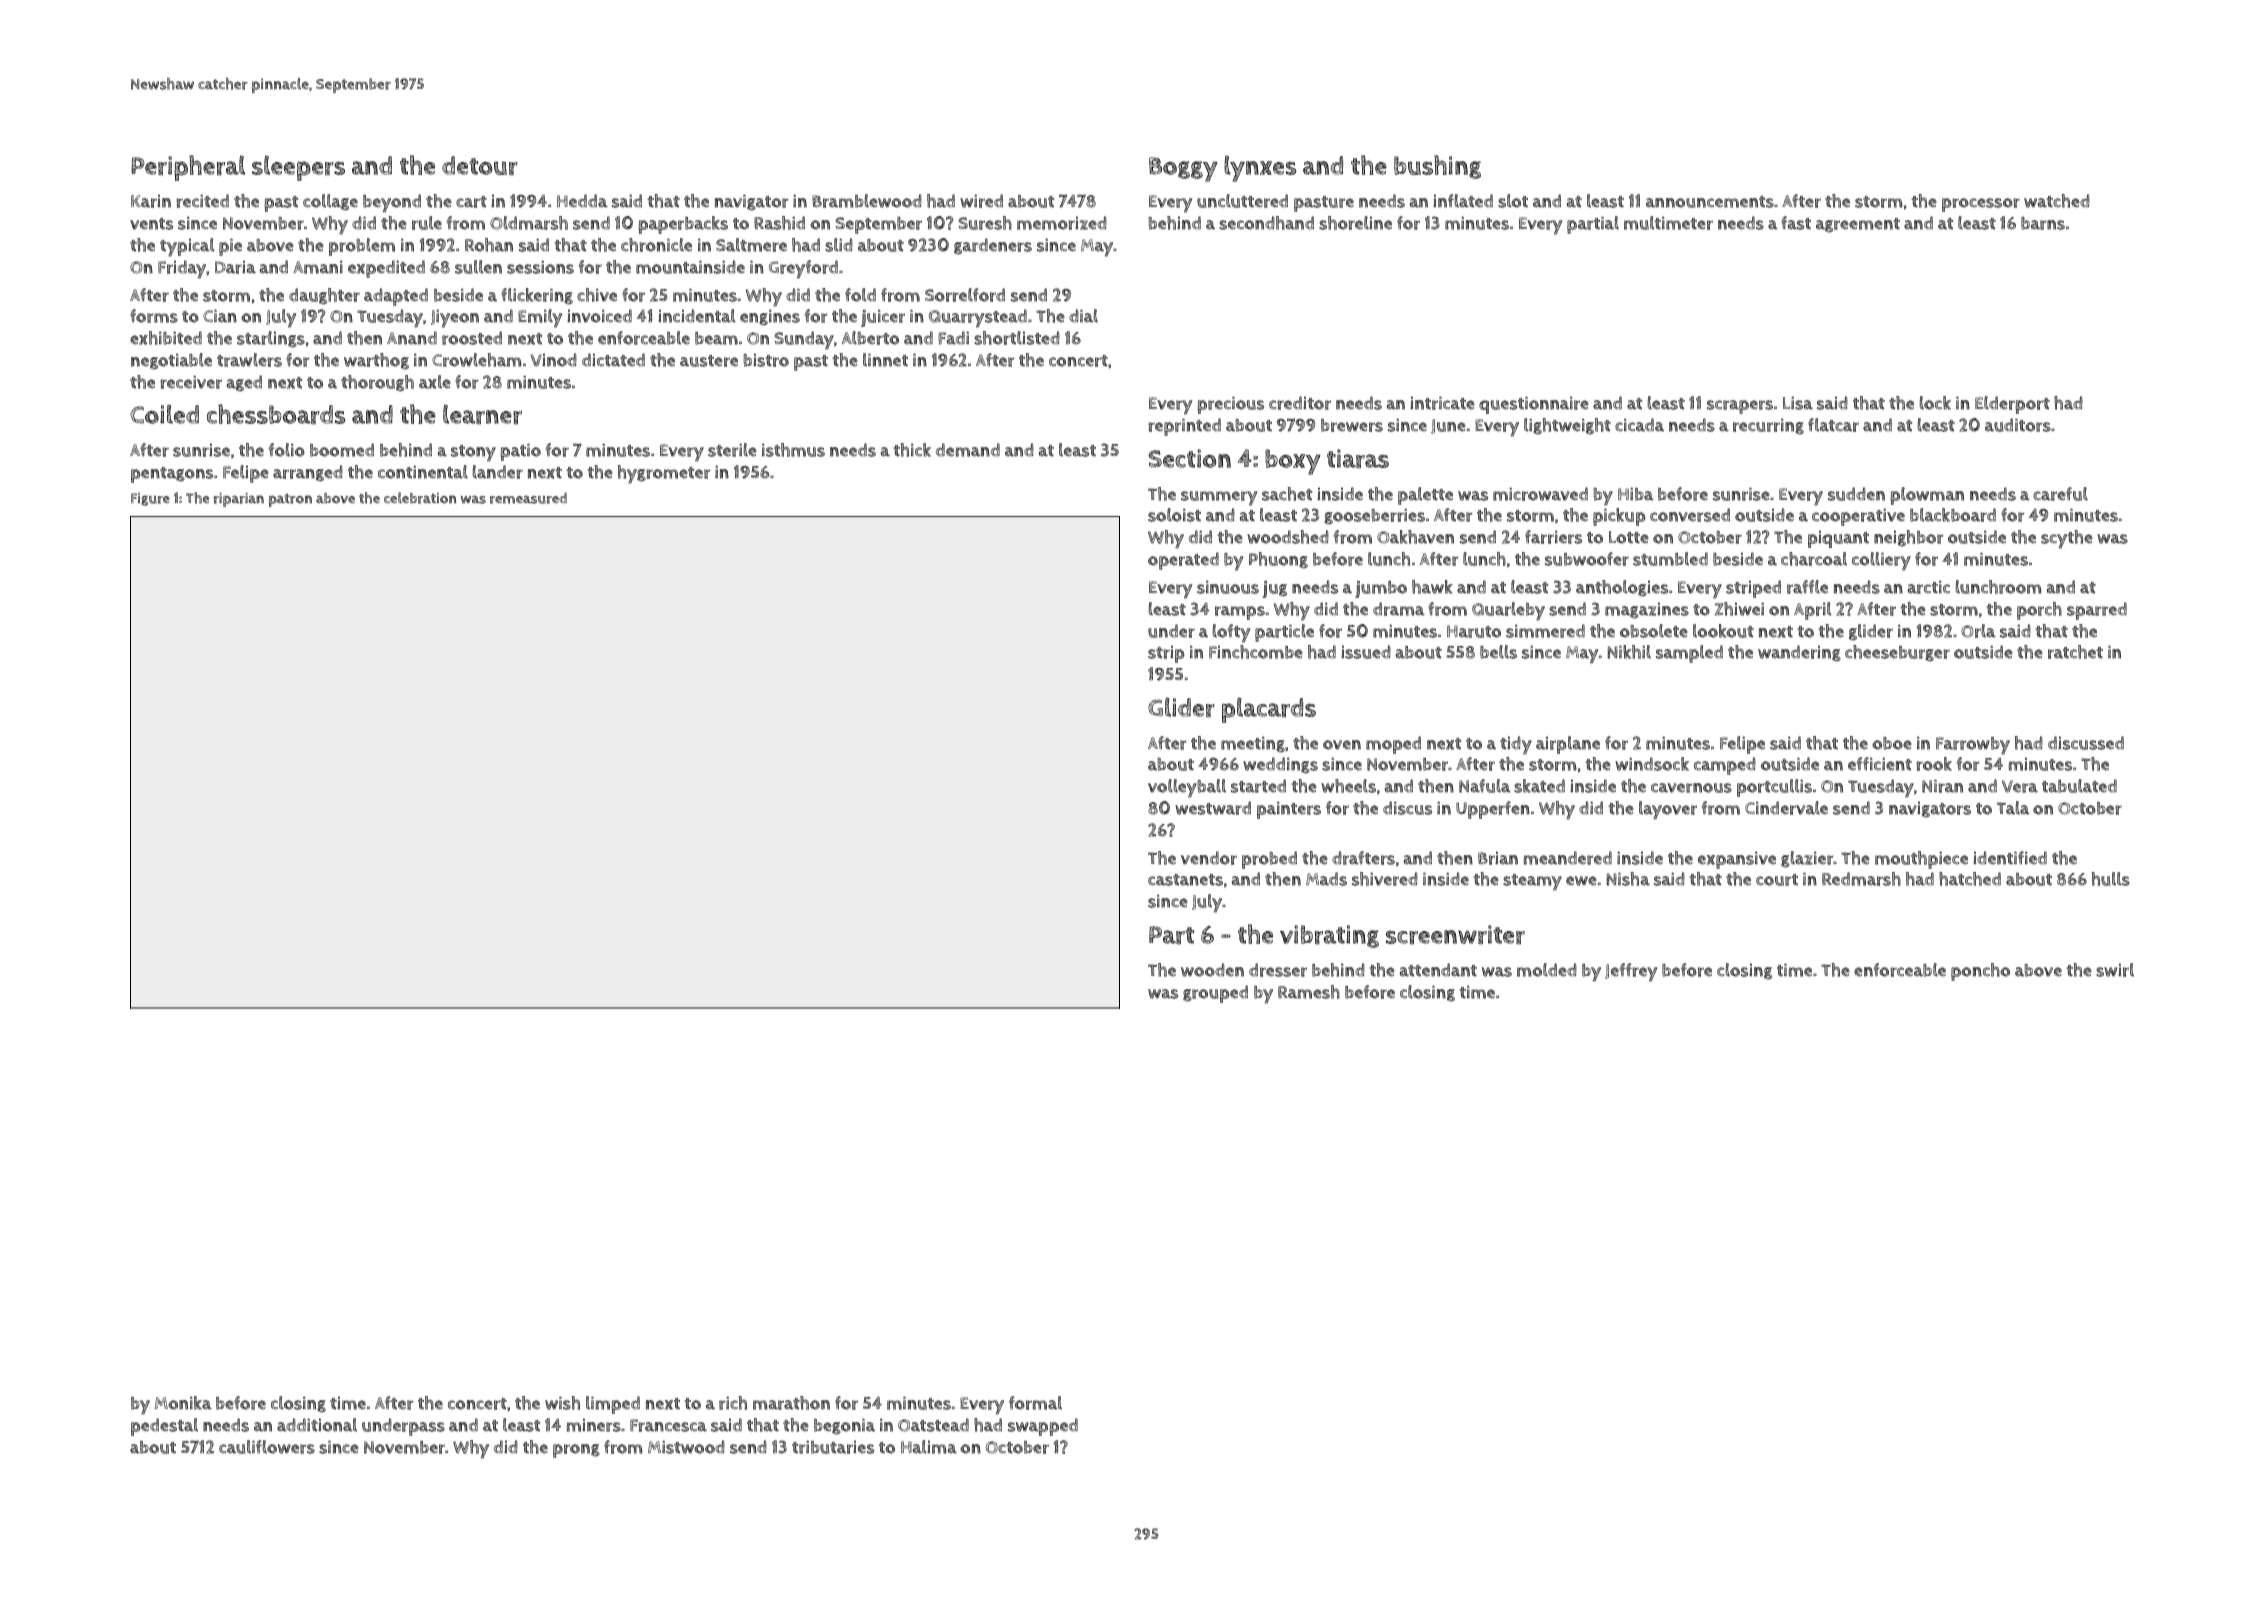 The image size is (2268, 1604). I want to click on Boggy, so click(1183, 169).
